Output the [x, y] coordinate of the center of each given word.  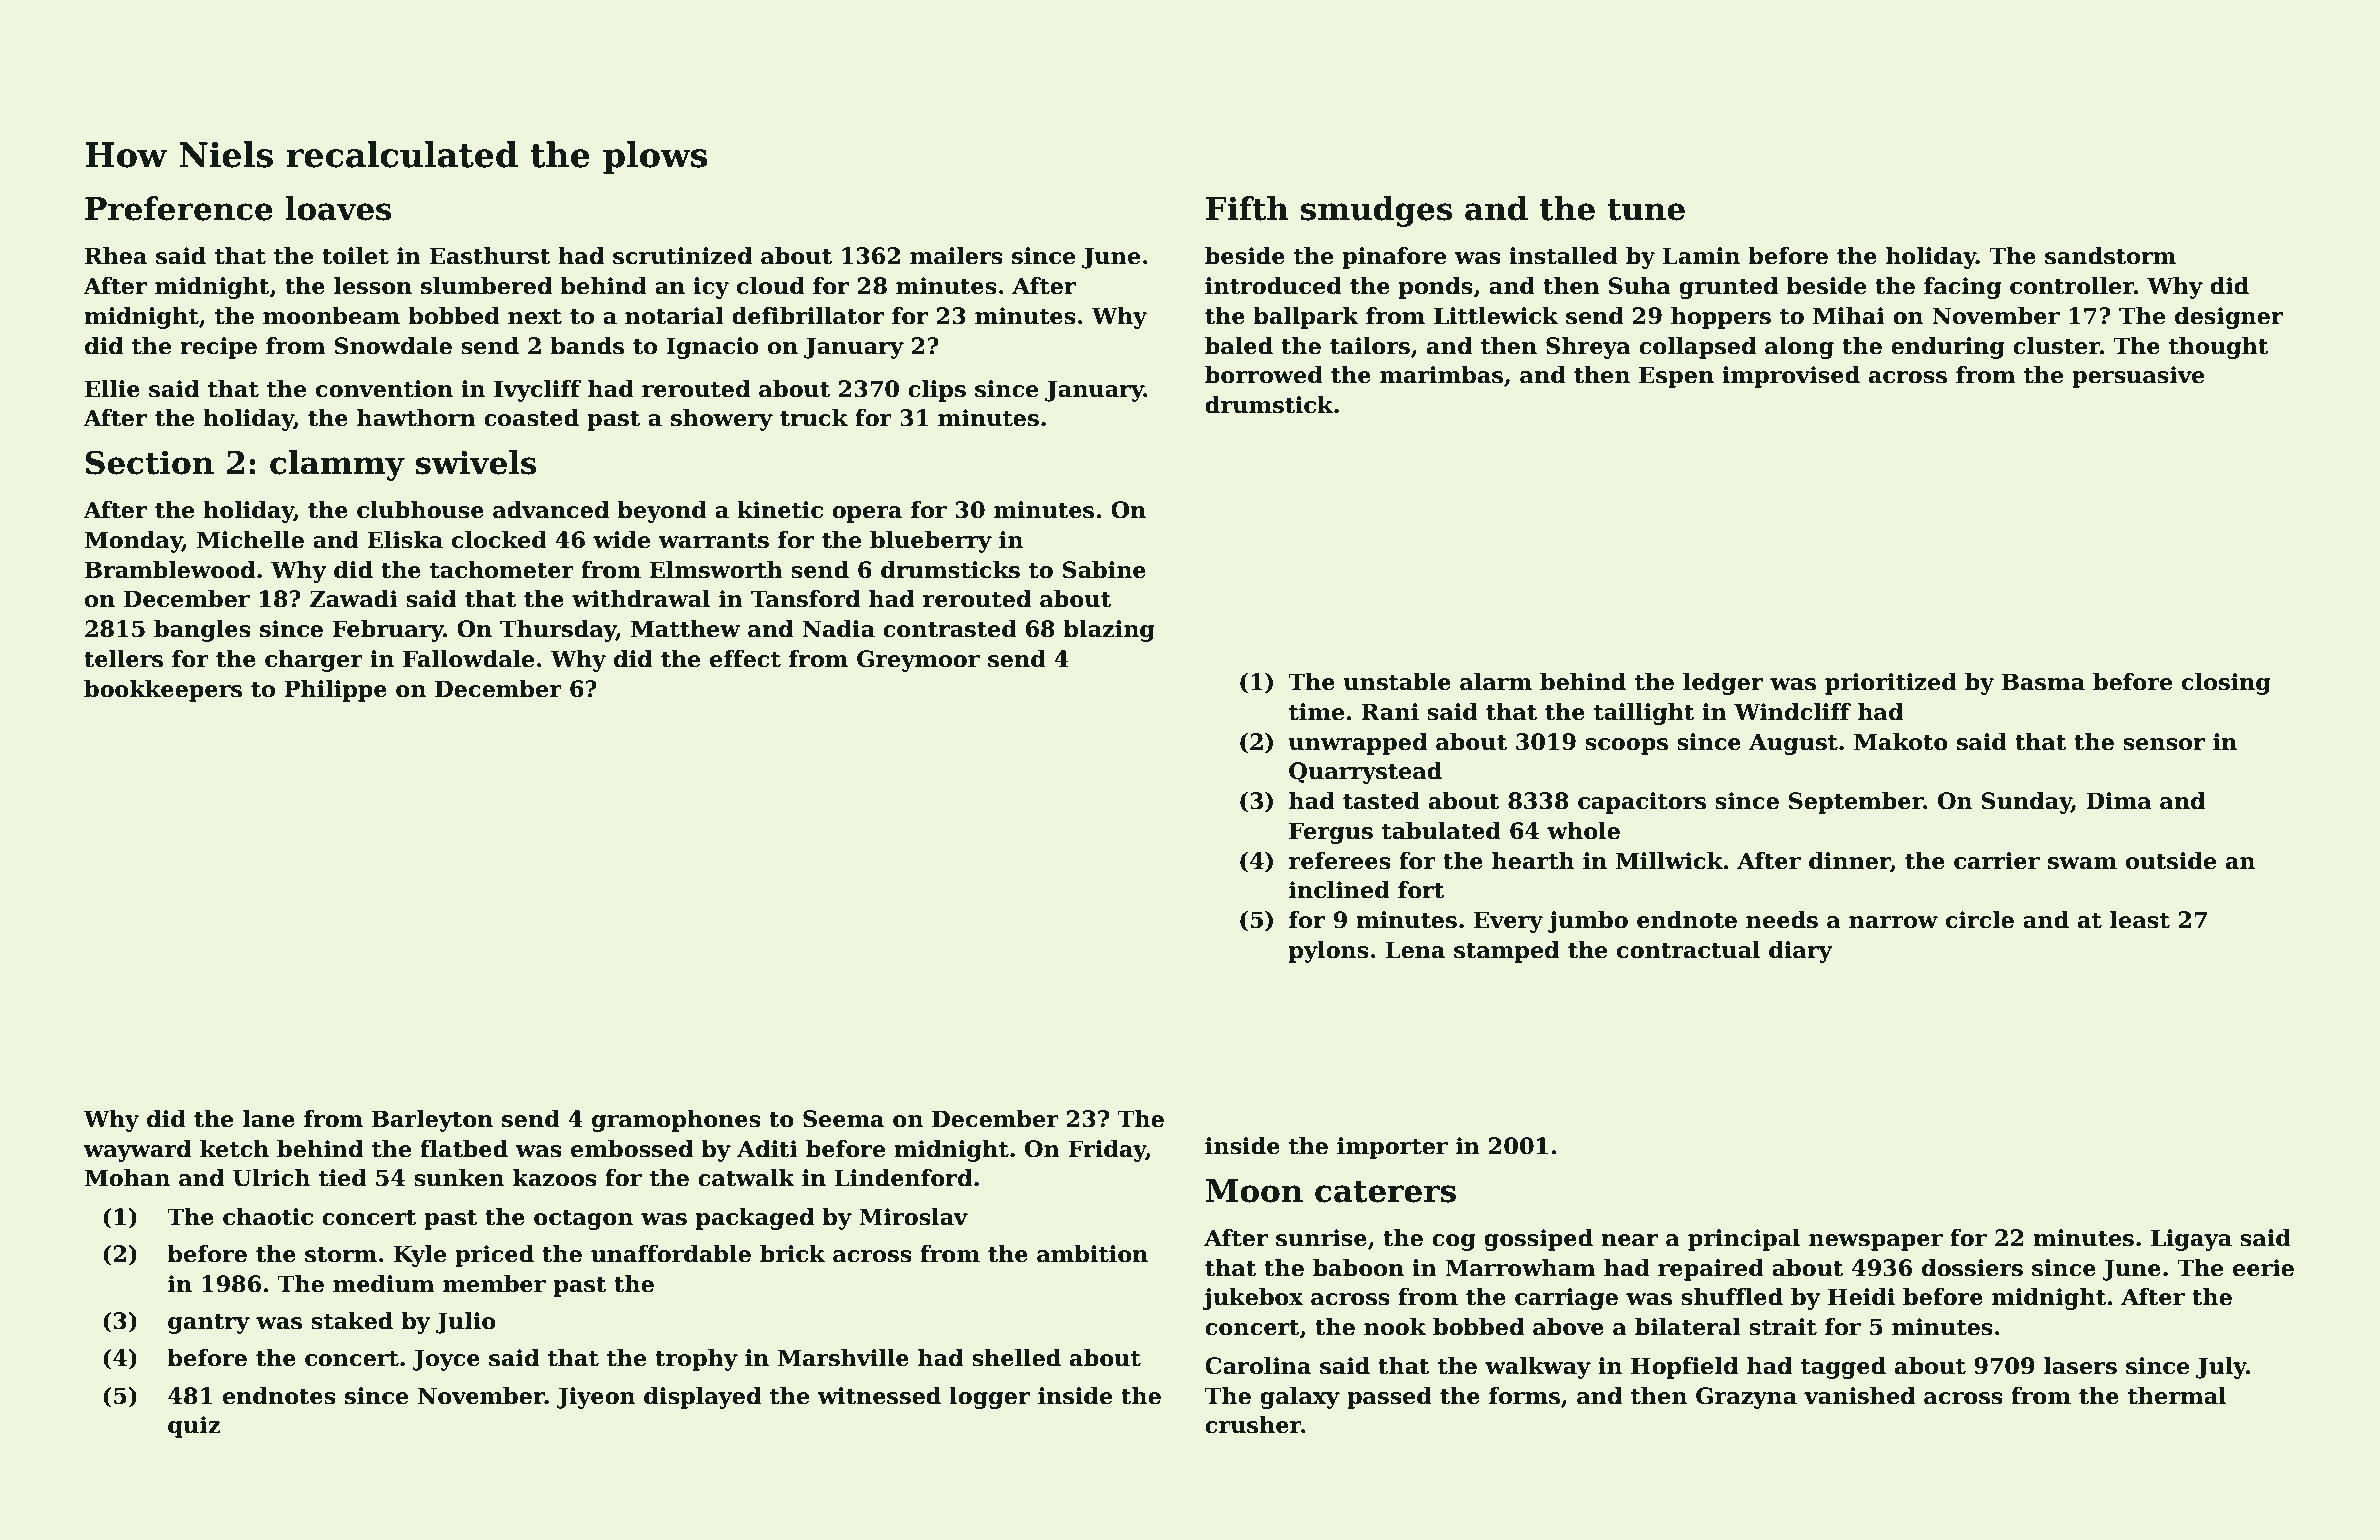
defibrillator [808, 316]
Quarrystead [1365, 773]
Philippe [335, 691]
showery [722, 420]
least [2140, 920]
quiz [194, 1427]
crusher [1253, 1425]
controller [2072, 286]
